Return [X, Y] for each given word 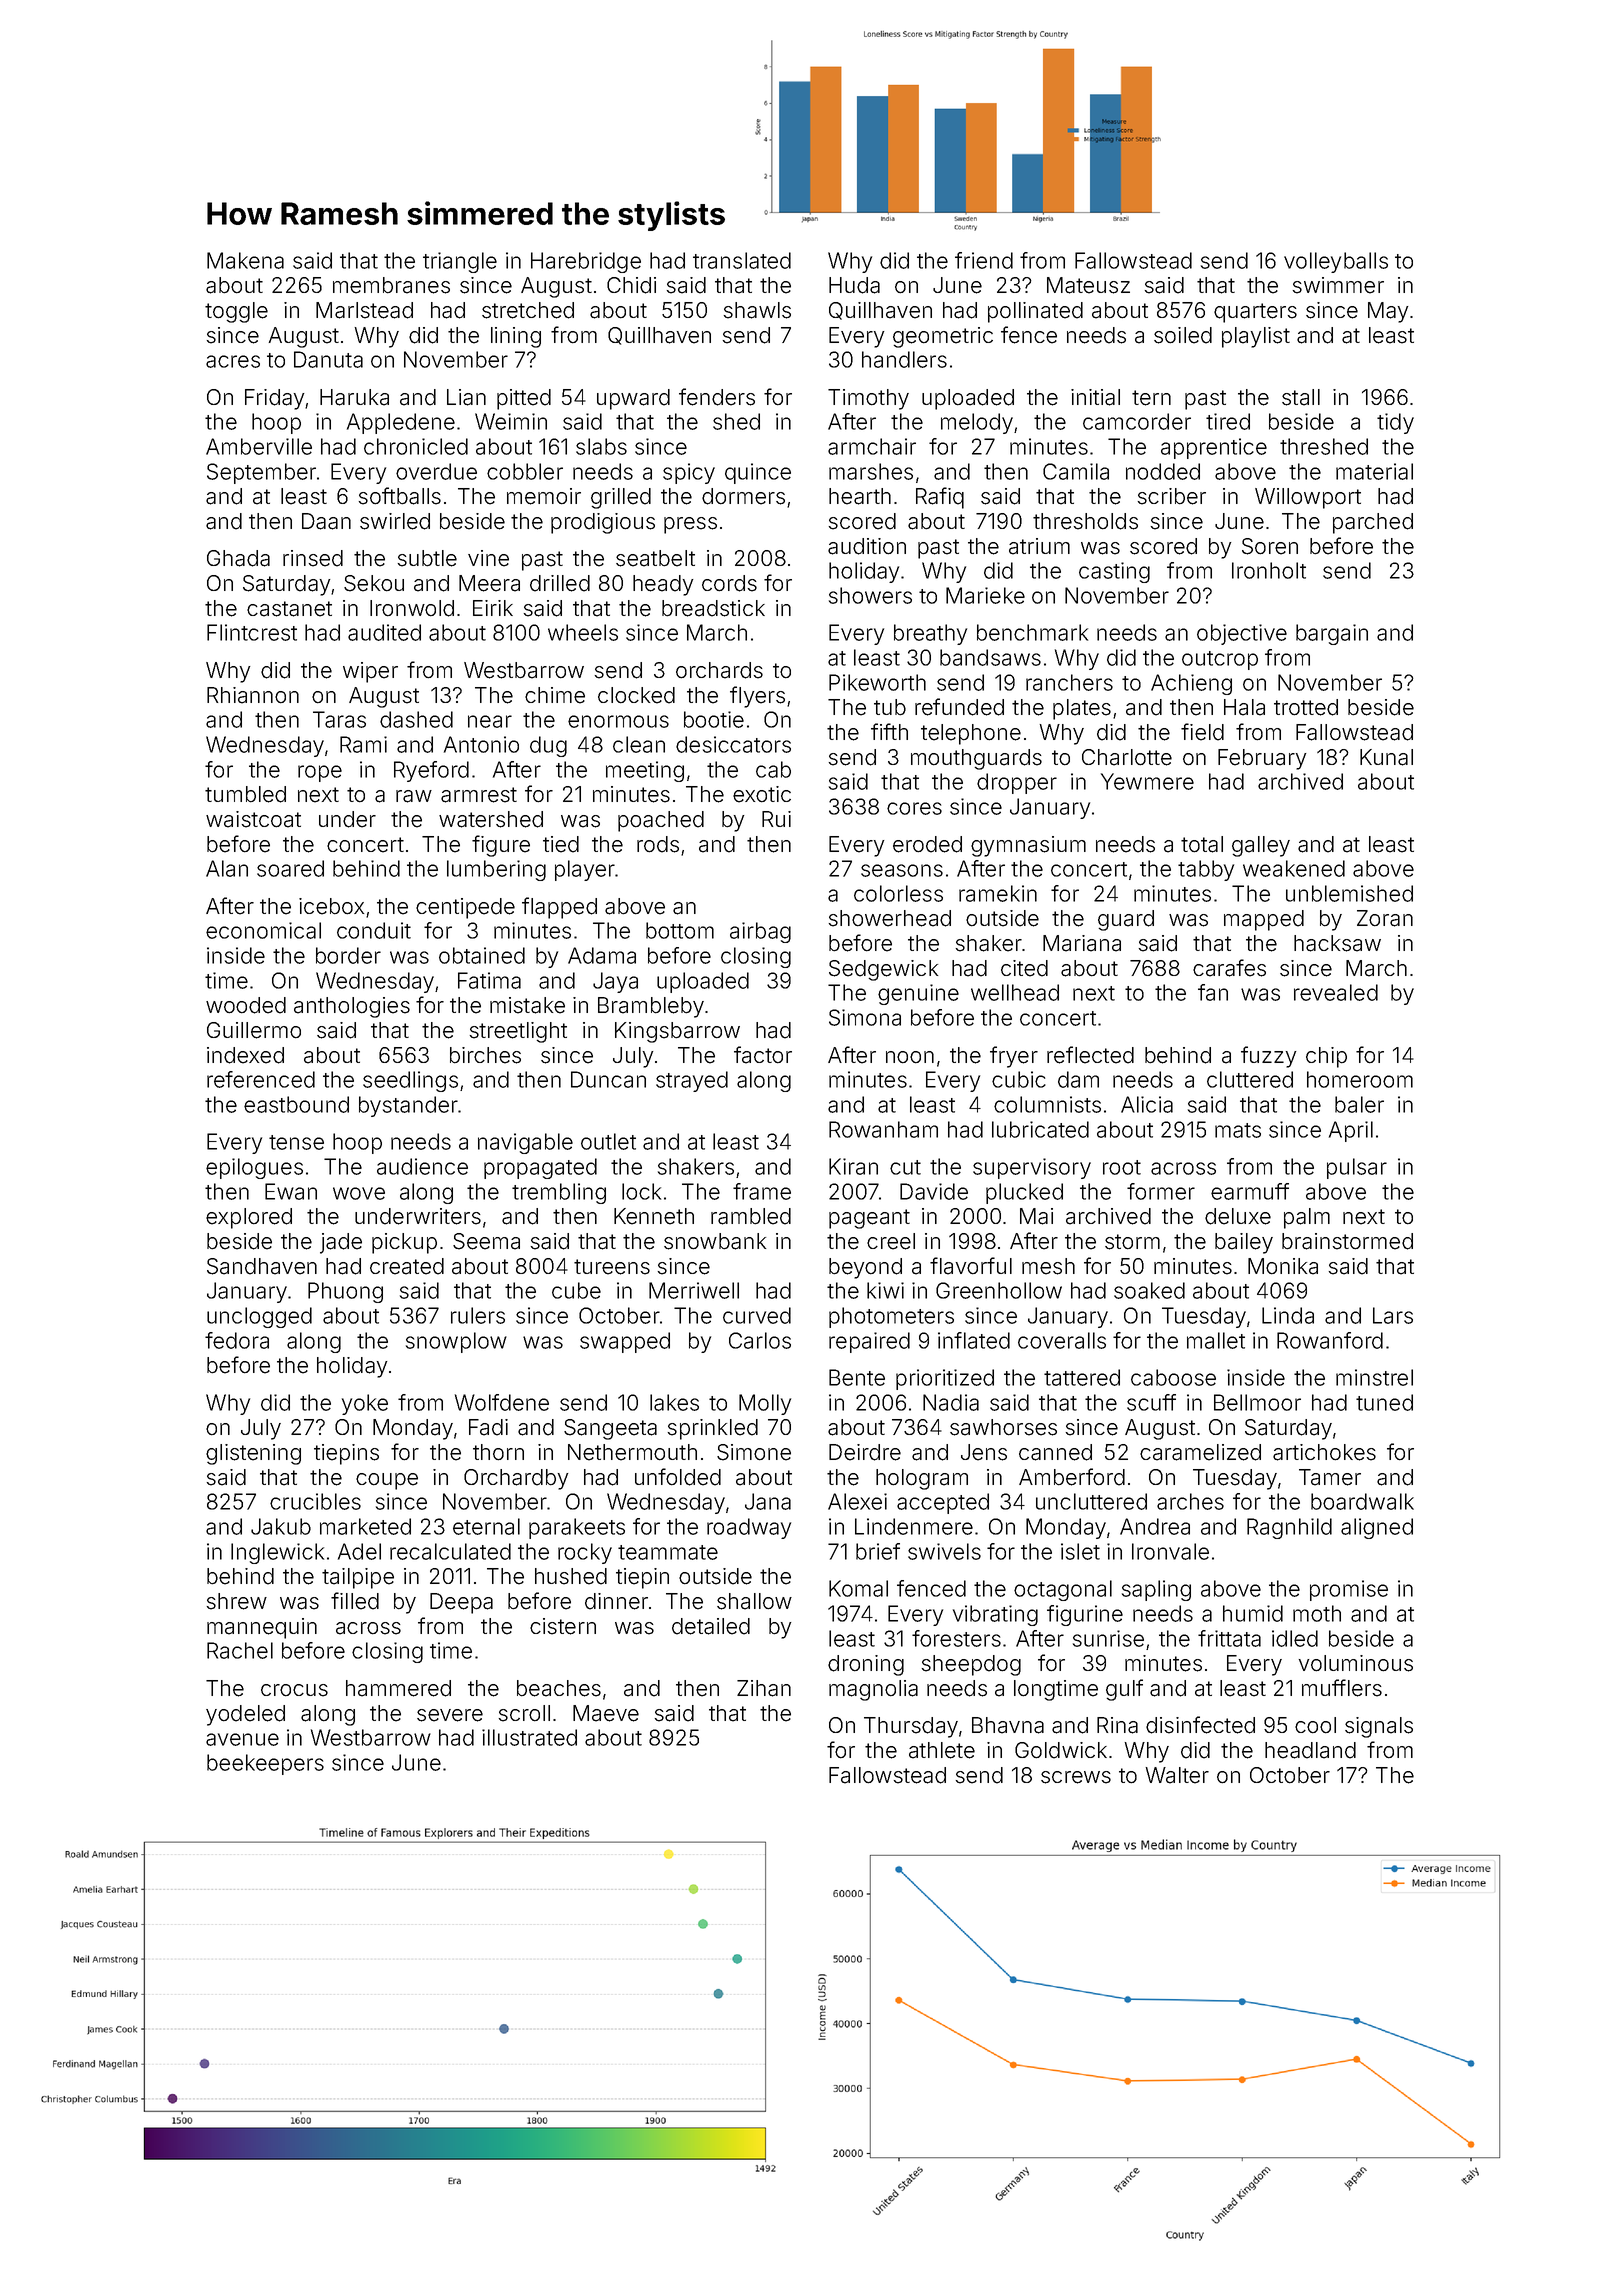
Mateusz [1088, 285]
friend [984, 260]
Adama [602, 955]
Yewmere [1147, 781]
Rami [363, 744]
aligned [1377, 1528]
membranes [391, 285]
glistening [253, 1454]
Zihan [764, 1688]
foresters [956, 1638]
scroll [524, 1713]
